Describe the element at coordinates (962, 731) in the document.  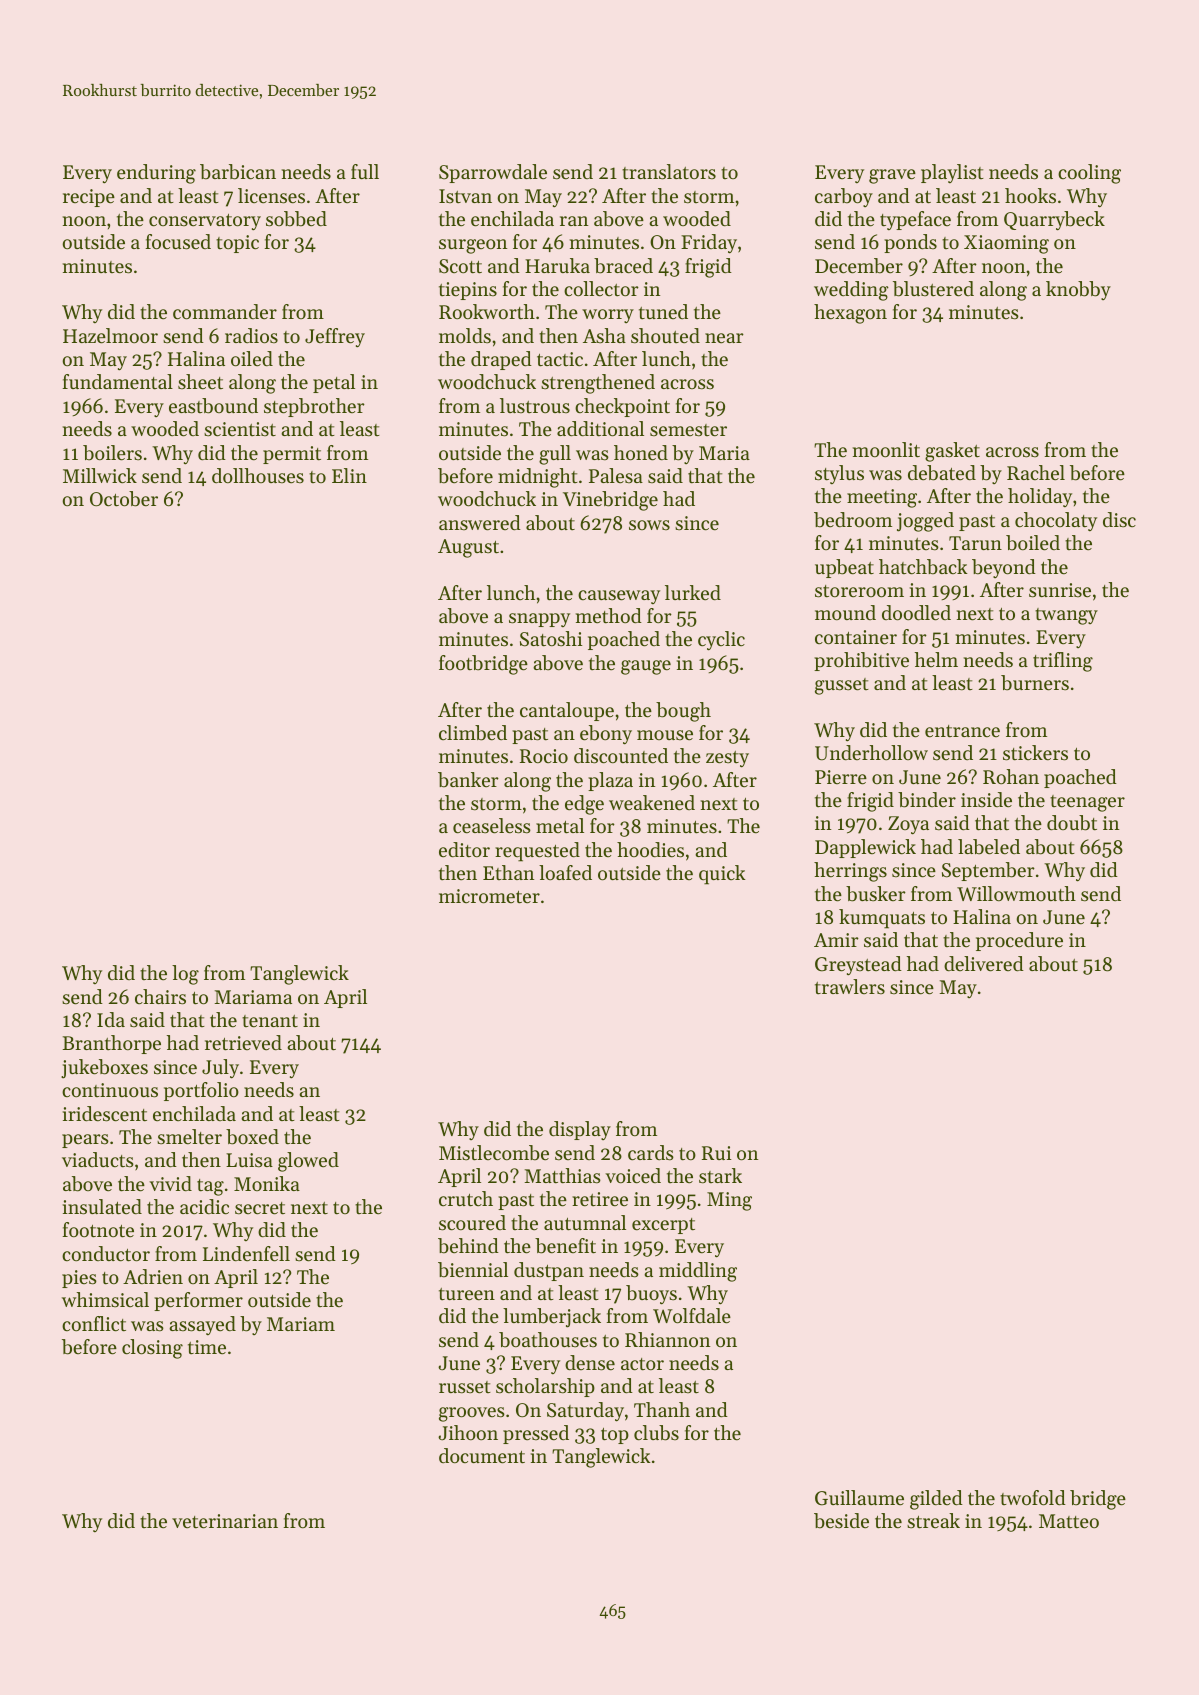
I see `entrance` at that location.
